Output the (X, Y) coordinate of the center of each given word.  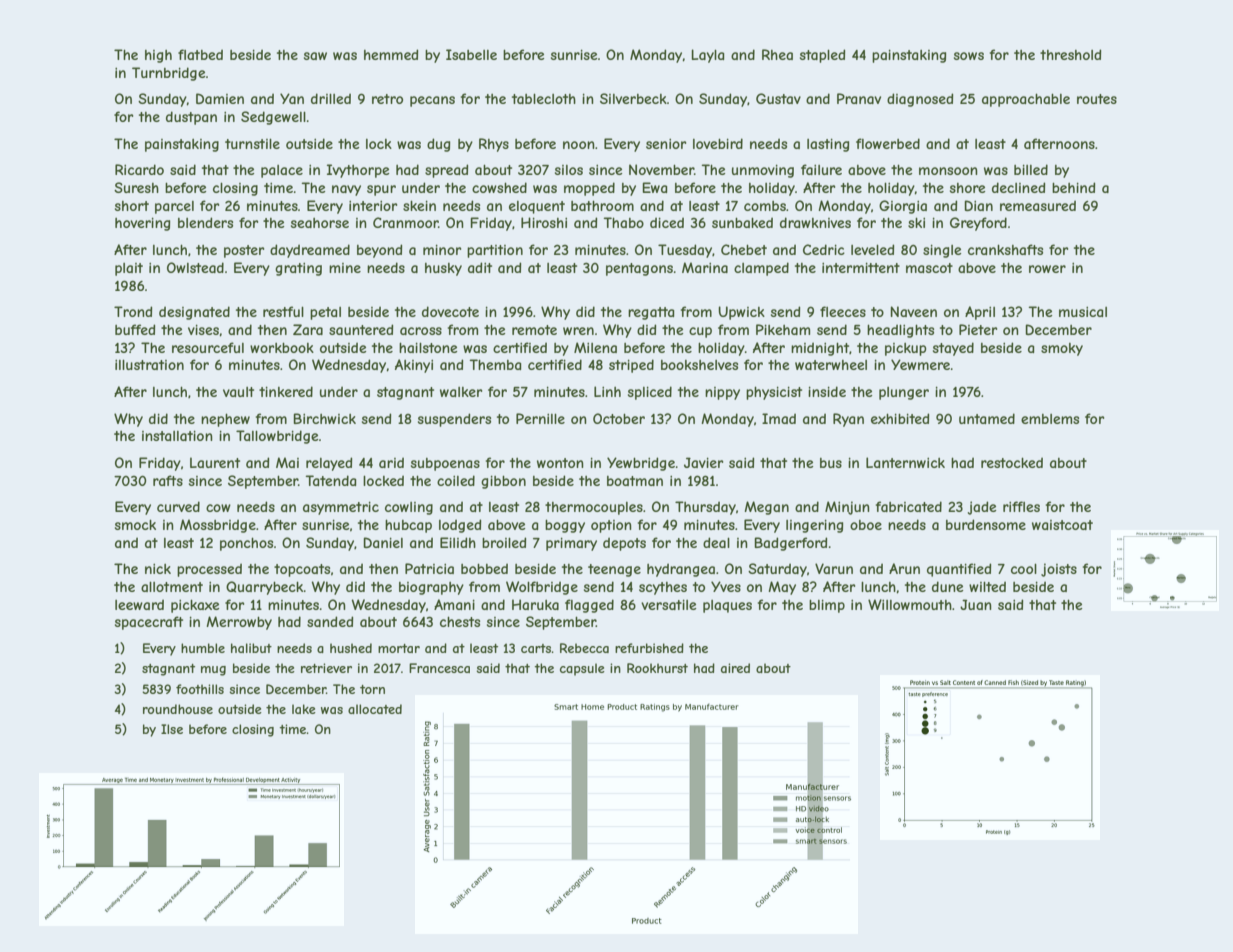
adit (480, 267)
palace (282, 171)
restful (283, 311)
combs (765, 206)
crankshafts (1005, 249)
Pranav (859, 98)
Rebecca (584, 648)
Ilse (172, 729)
